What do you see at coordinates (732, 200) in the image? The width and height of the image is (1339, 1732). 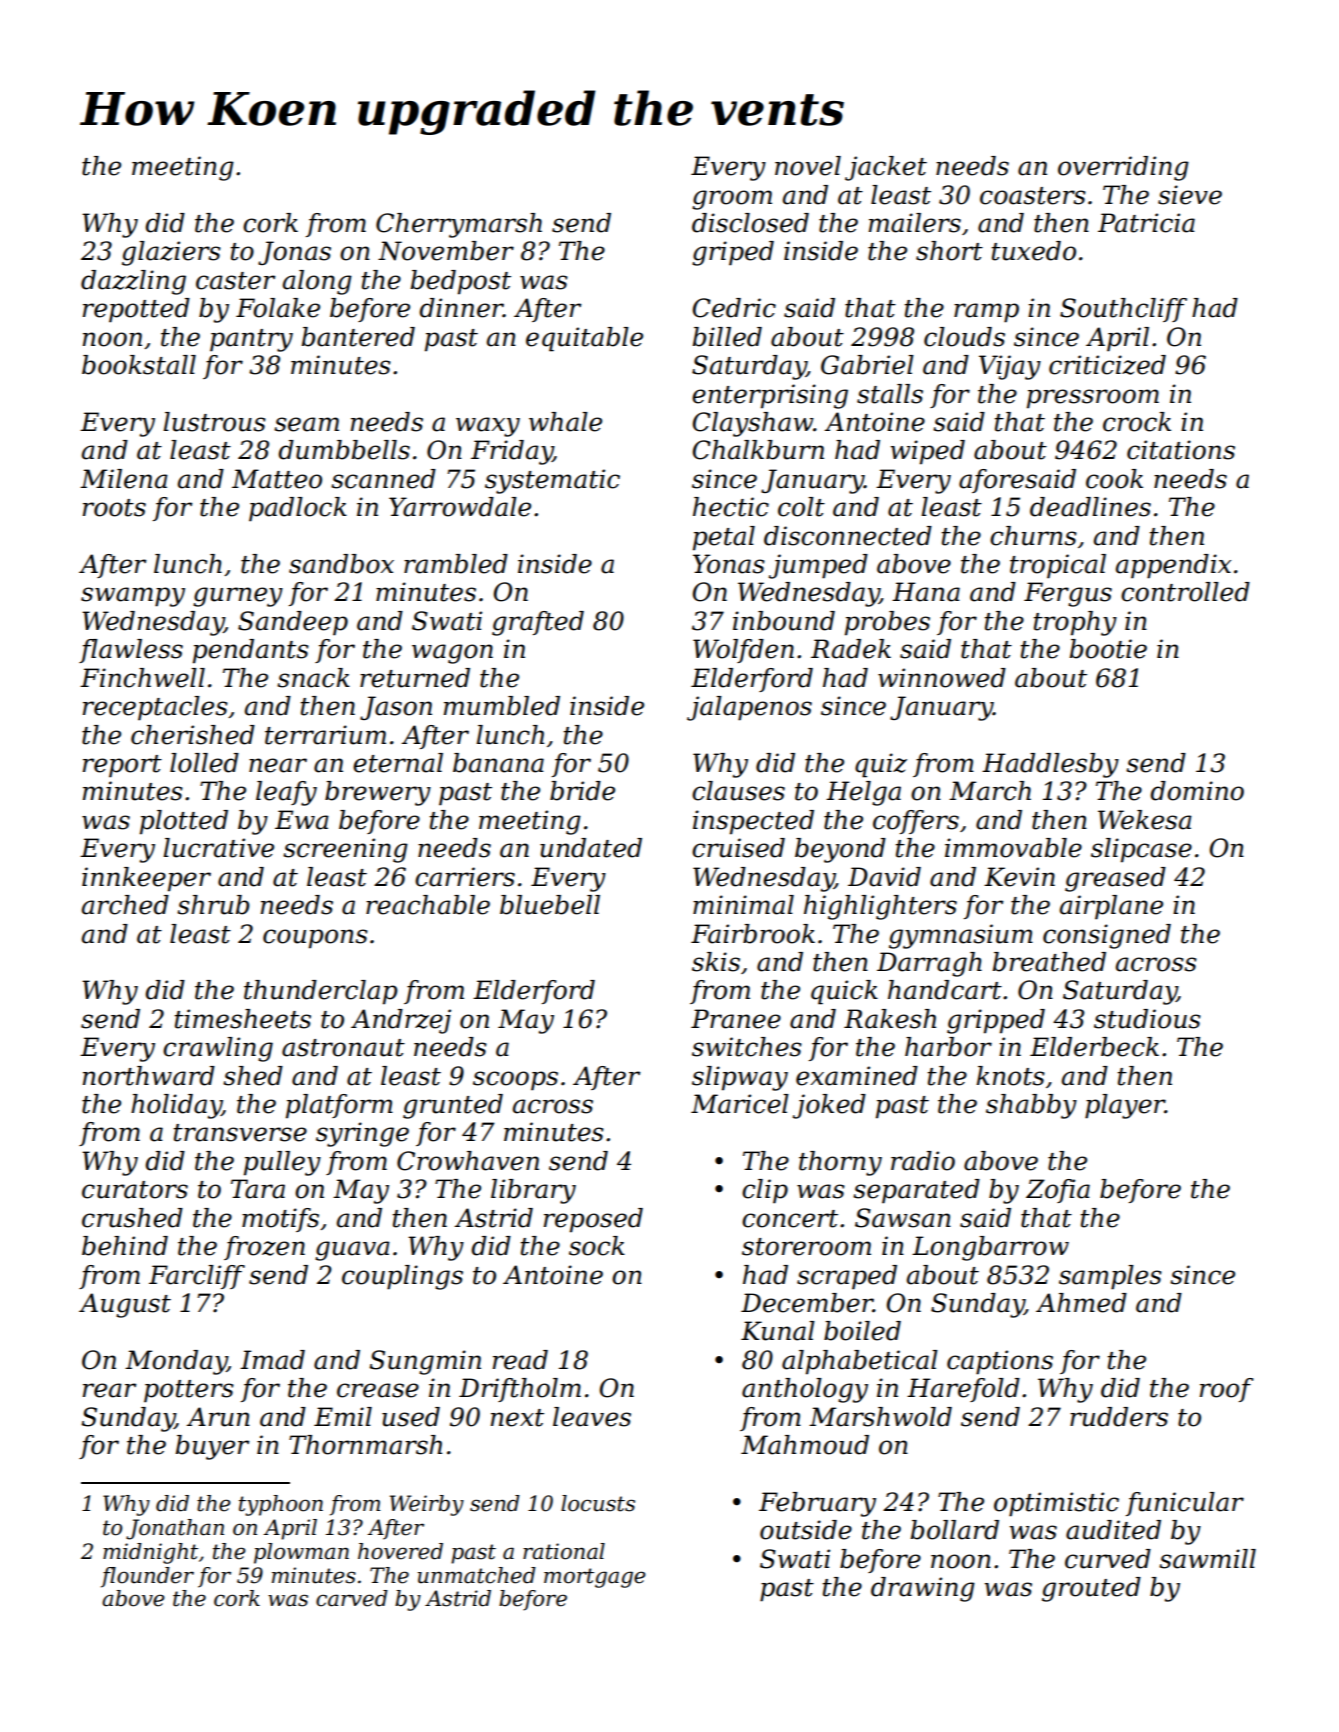 I see `groom` at bounding box center [732, 200].
